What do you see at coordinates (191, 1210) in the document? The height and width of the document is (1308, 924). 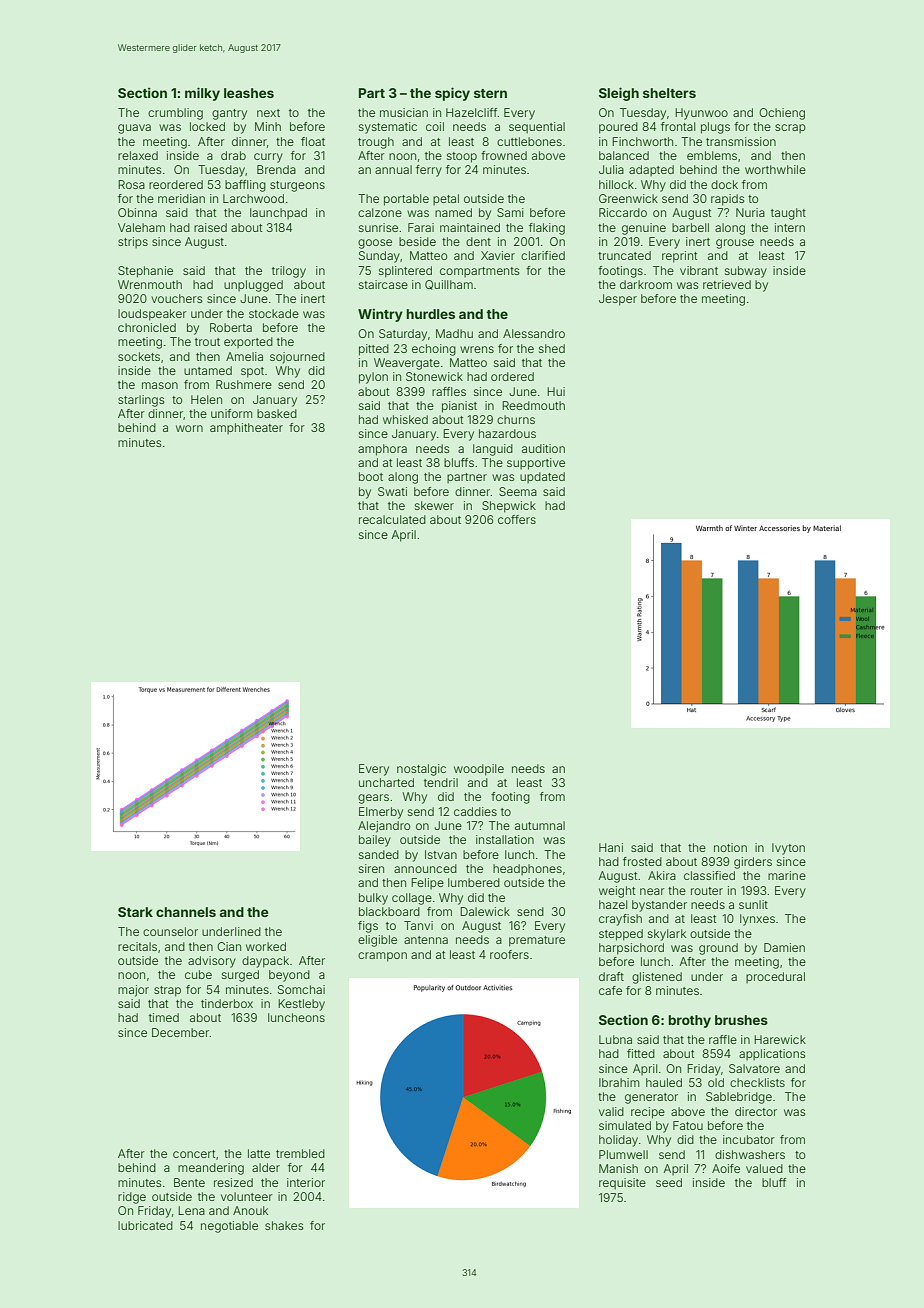 I see `Lena` at bounding box center [191, 1210].
